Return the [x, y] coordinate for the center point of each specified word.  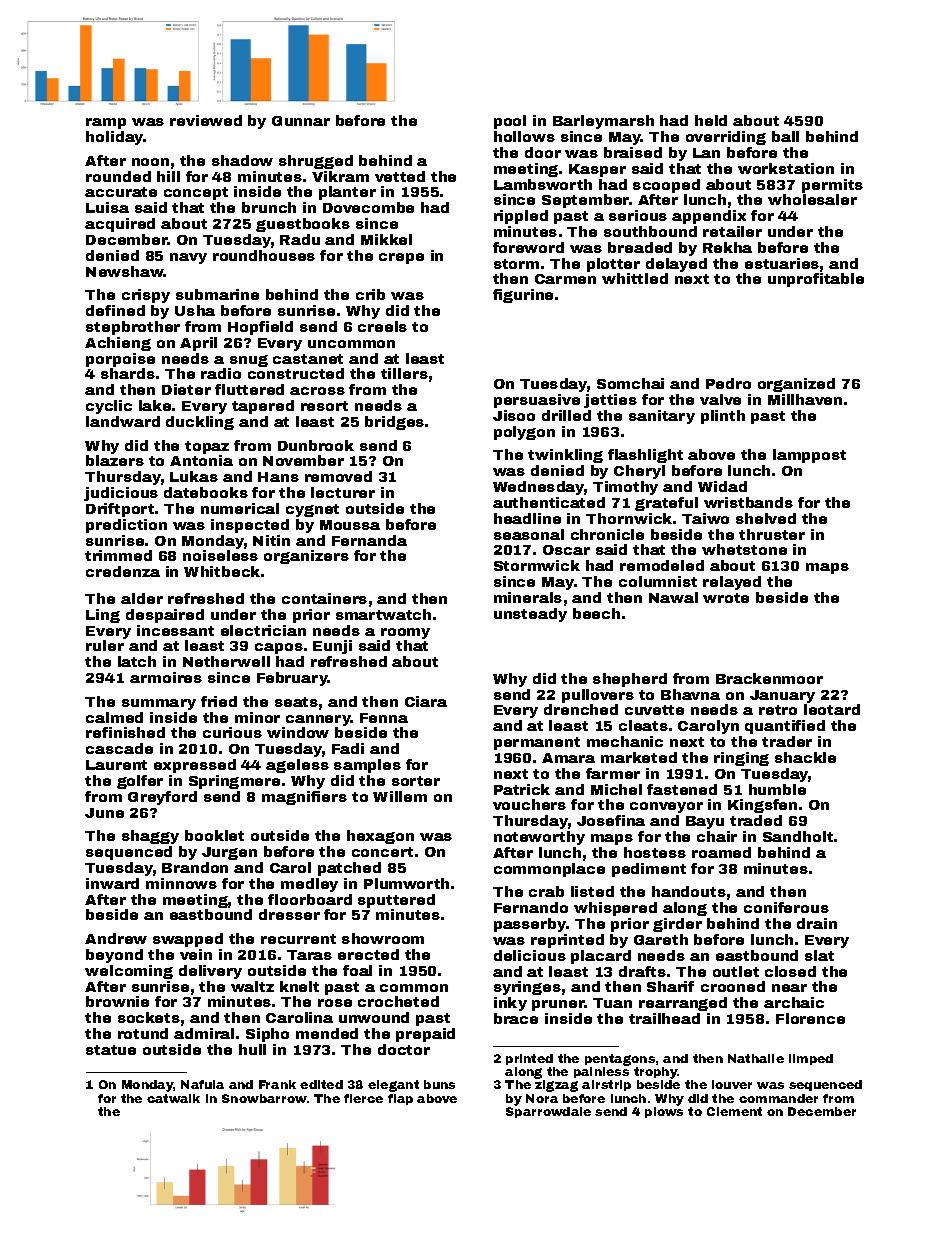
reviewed [206, 120]
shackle [805, 757]
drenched [581, 709]
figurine [523, 296]
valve [720, 399]
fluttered [249, 389]
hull [252, 1049]
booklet [214, 835]
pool [510, 122]
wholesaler [812, 199]
